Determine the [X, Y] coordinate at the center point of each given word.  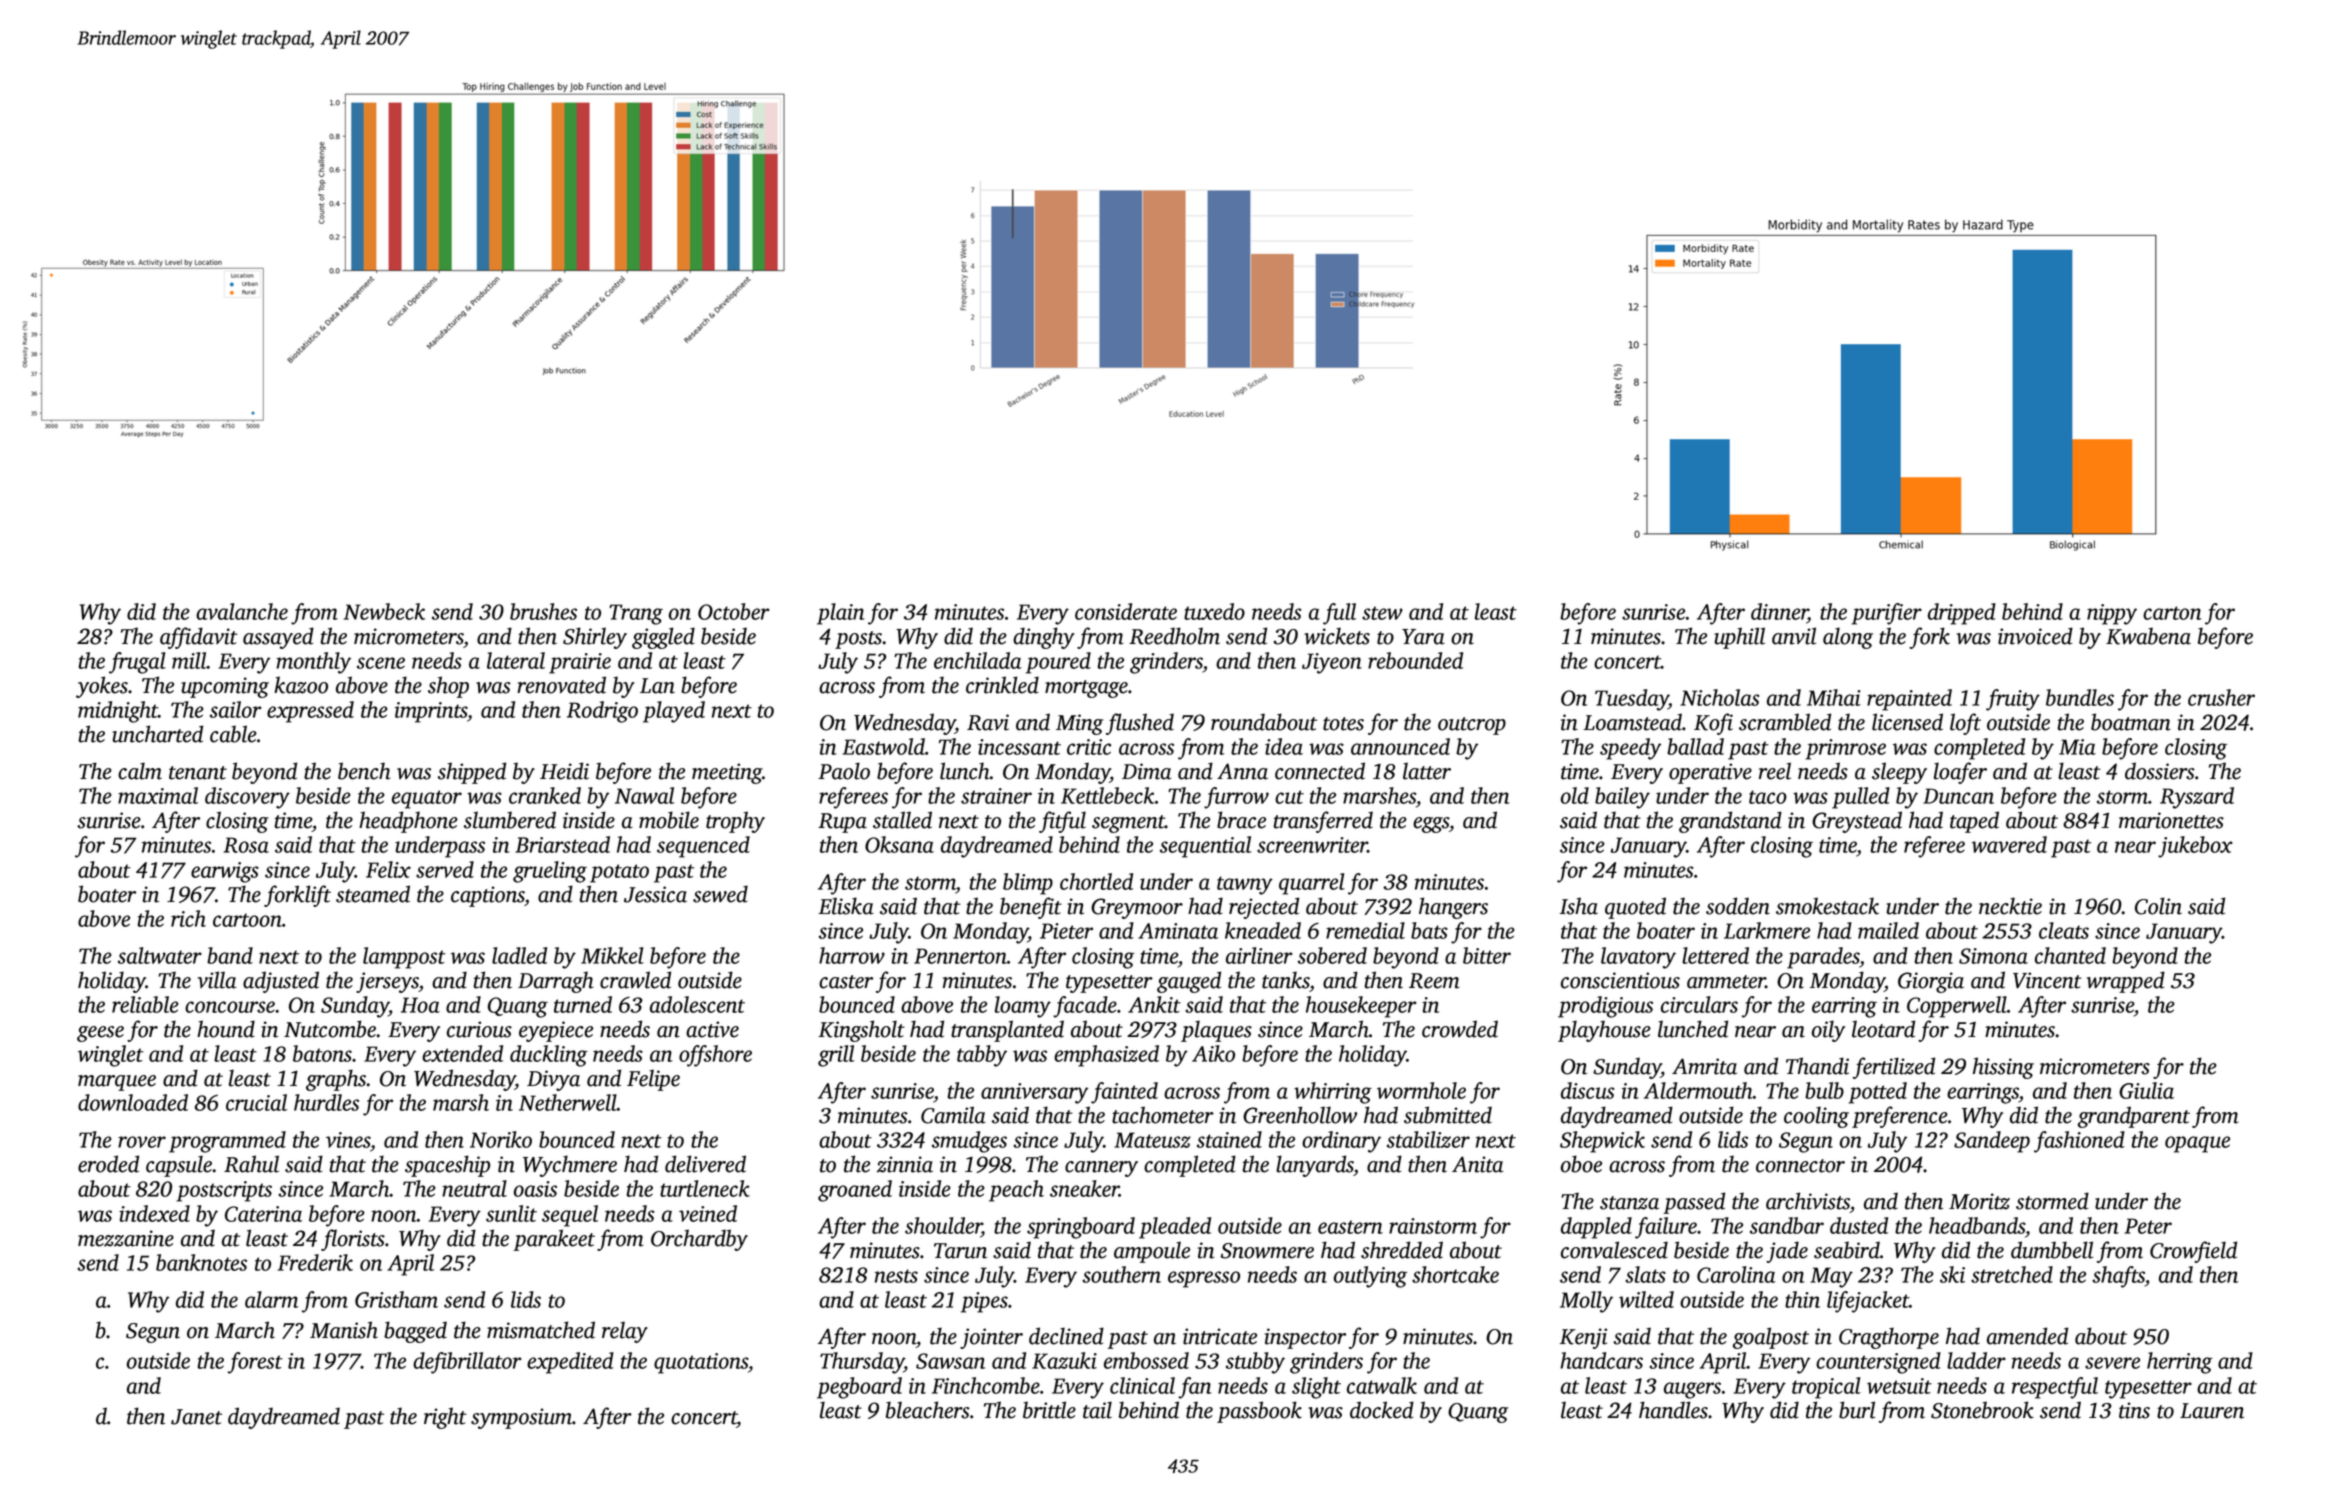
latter [1427, 771]
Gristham [396, 1299]
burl [1857, 1410]
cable [233, 734]
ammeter [1726, 982]
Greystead [1857, 822]
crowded [1460, 1029]
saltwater [160, 955]
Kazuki [1064, 1360]
